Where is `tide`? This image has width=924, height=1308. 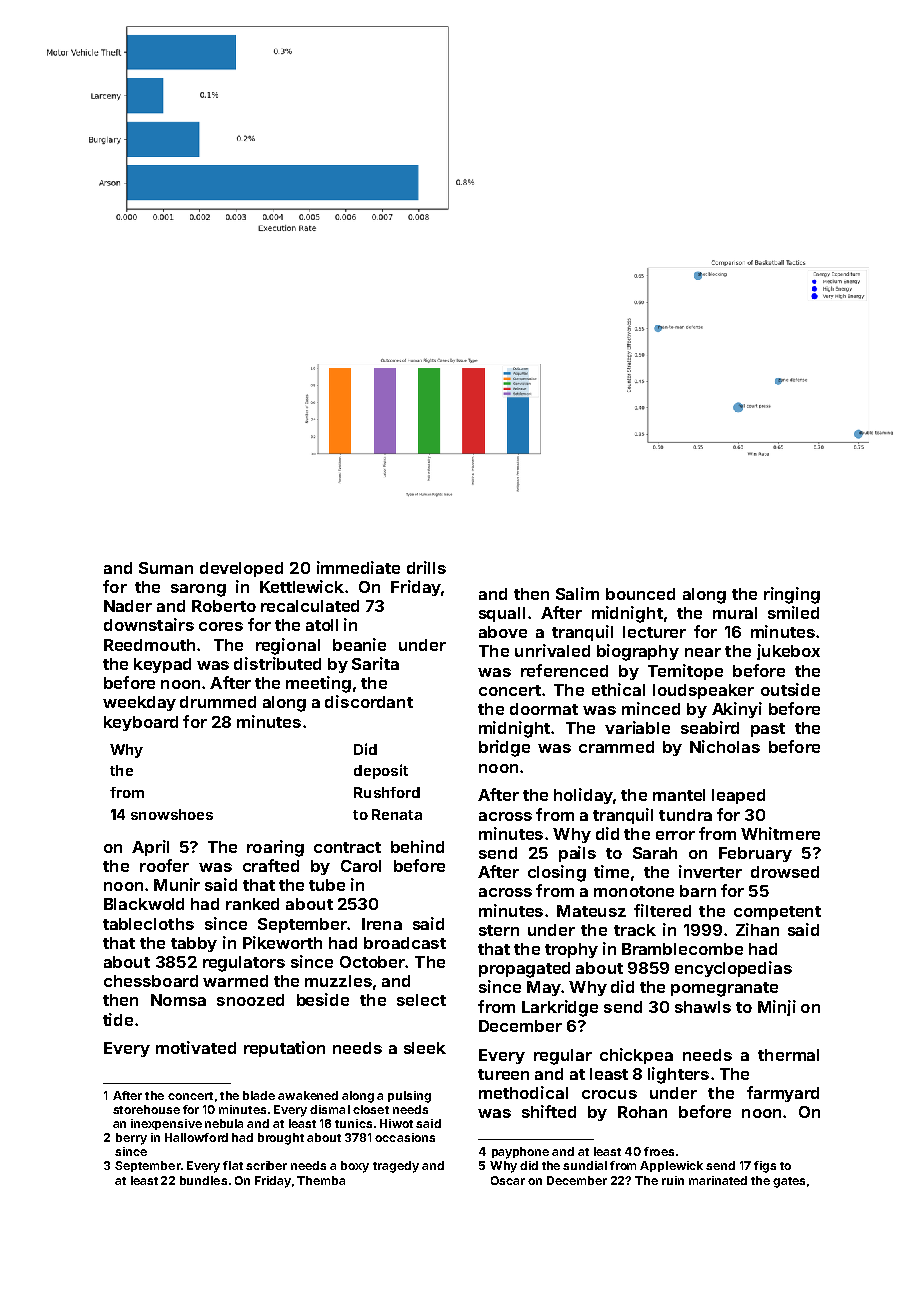
tide is located at coordinates (118, 1019).
